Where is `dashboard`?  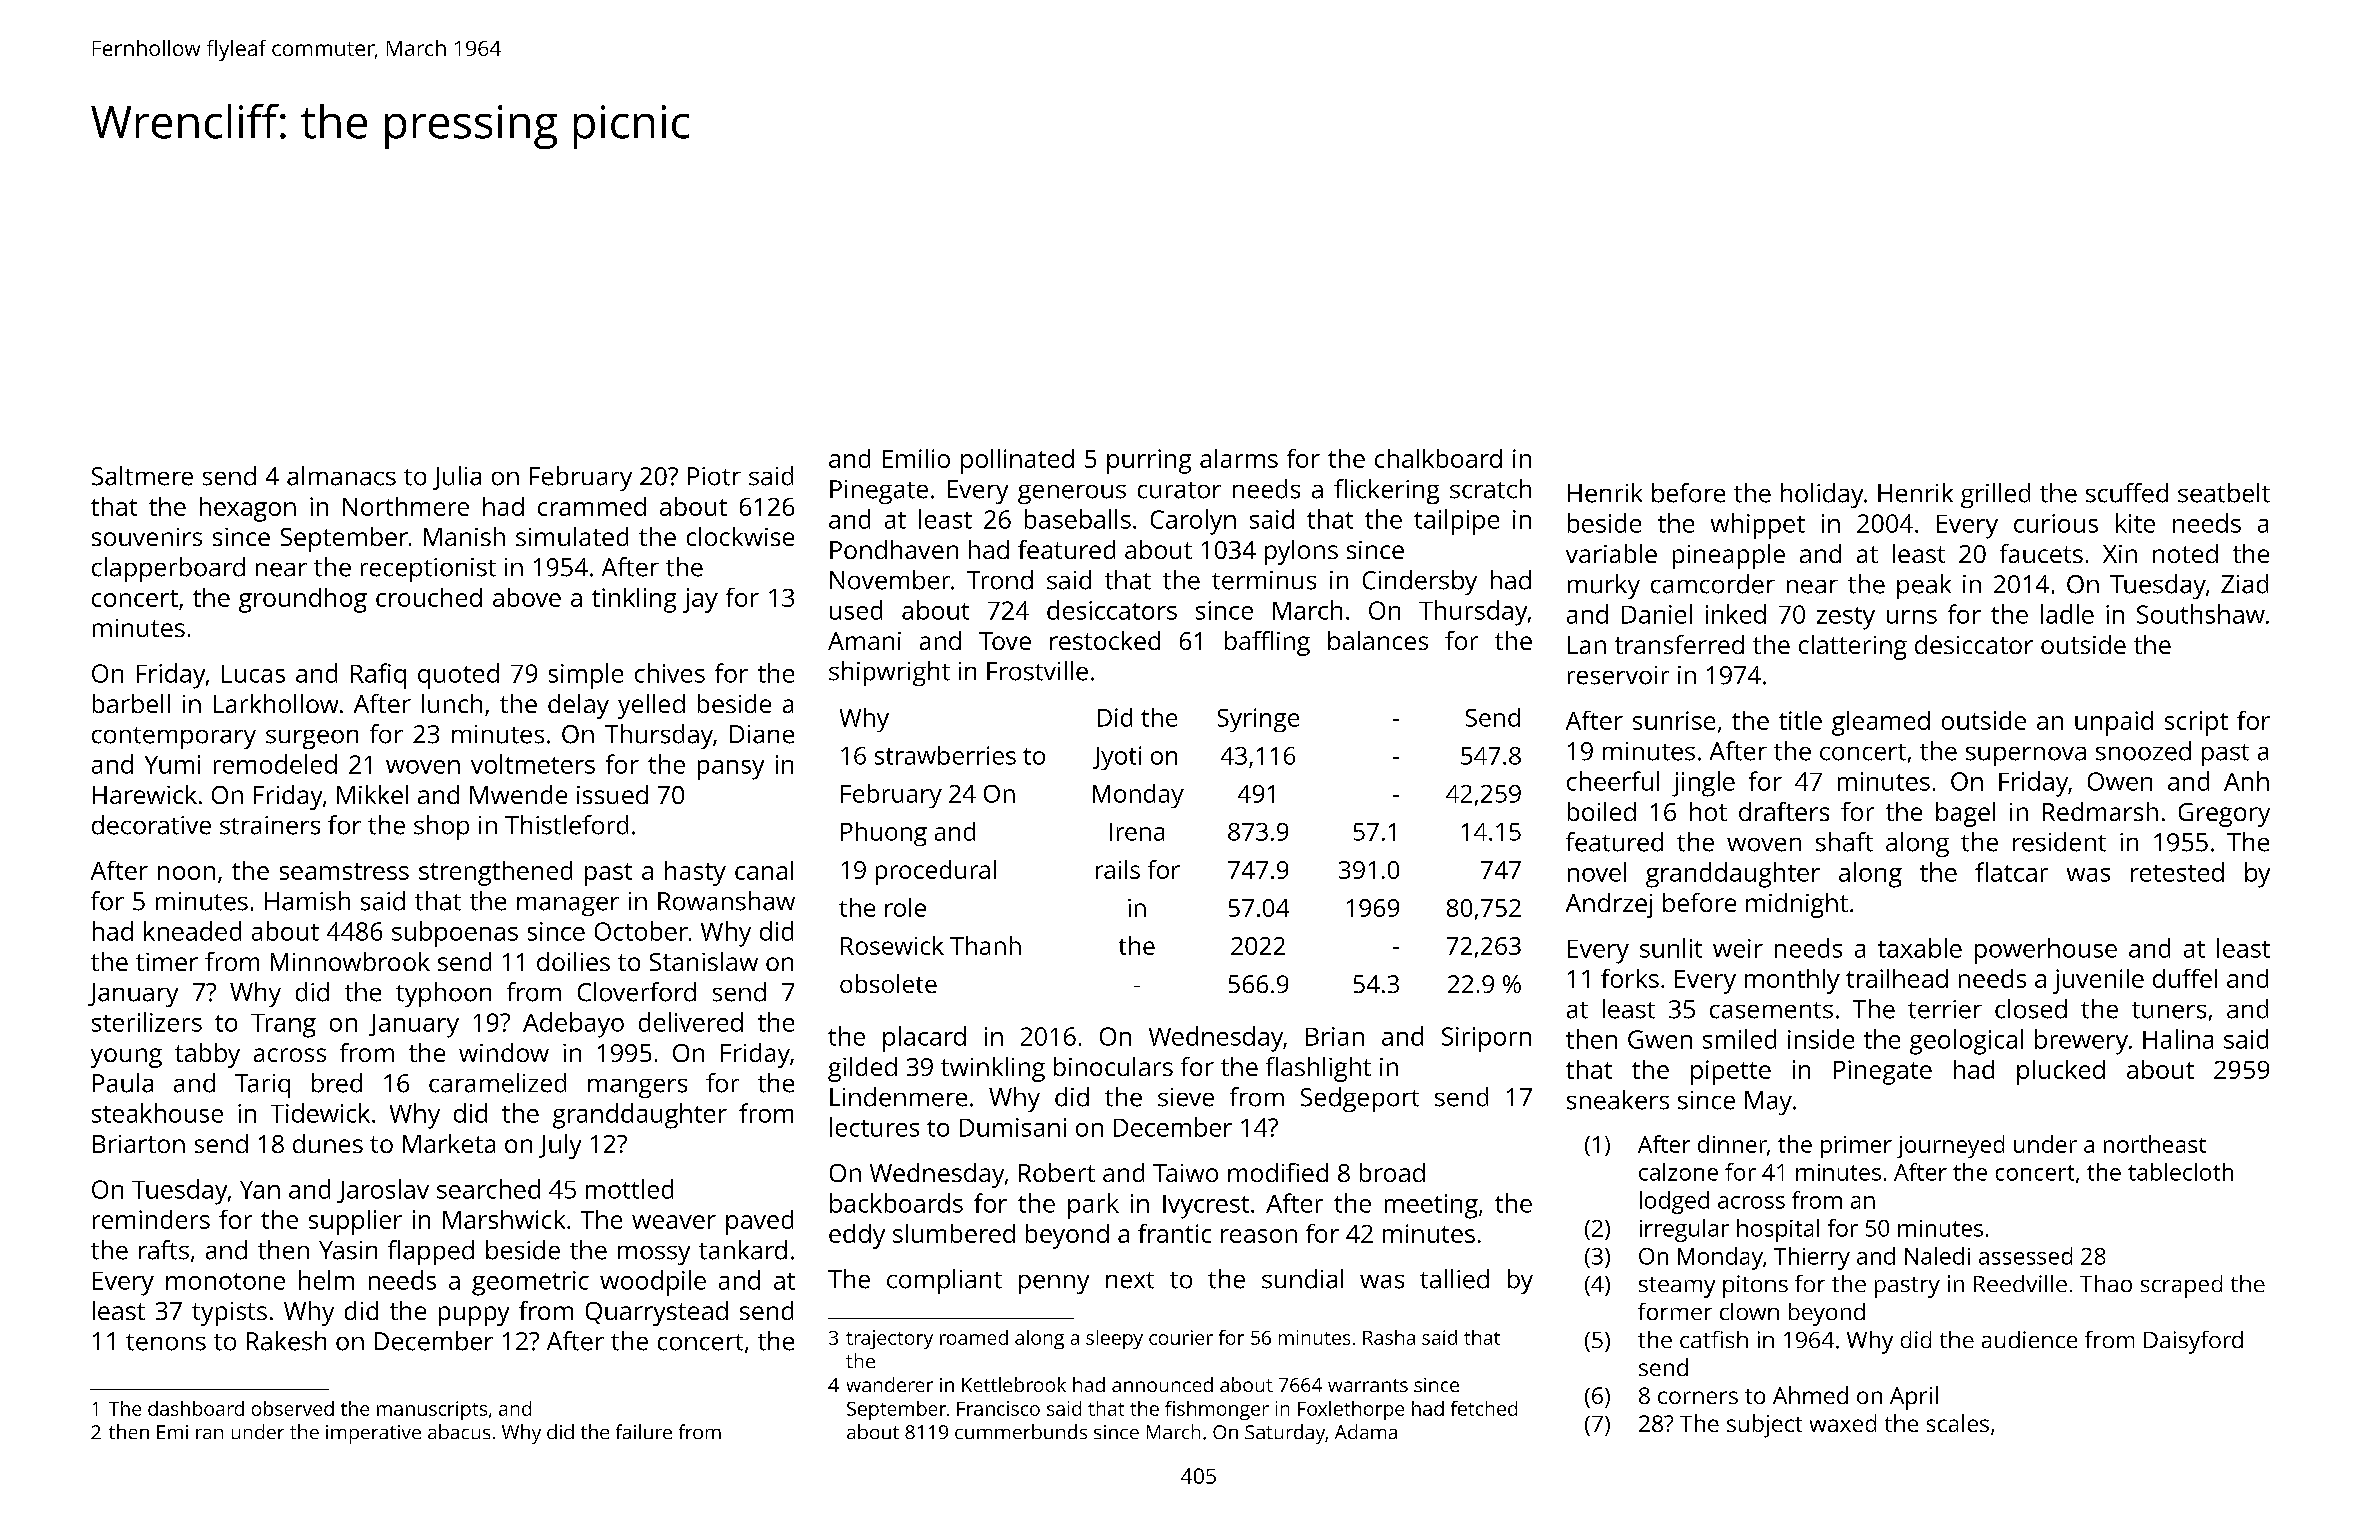 dashboard is located at coordinates (196, 1408).
